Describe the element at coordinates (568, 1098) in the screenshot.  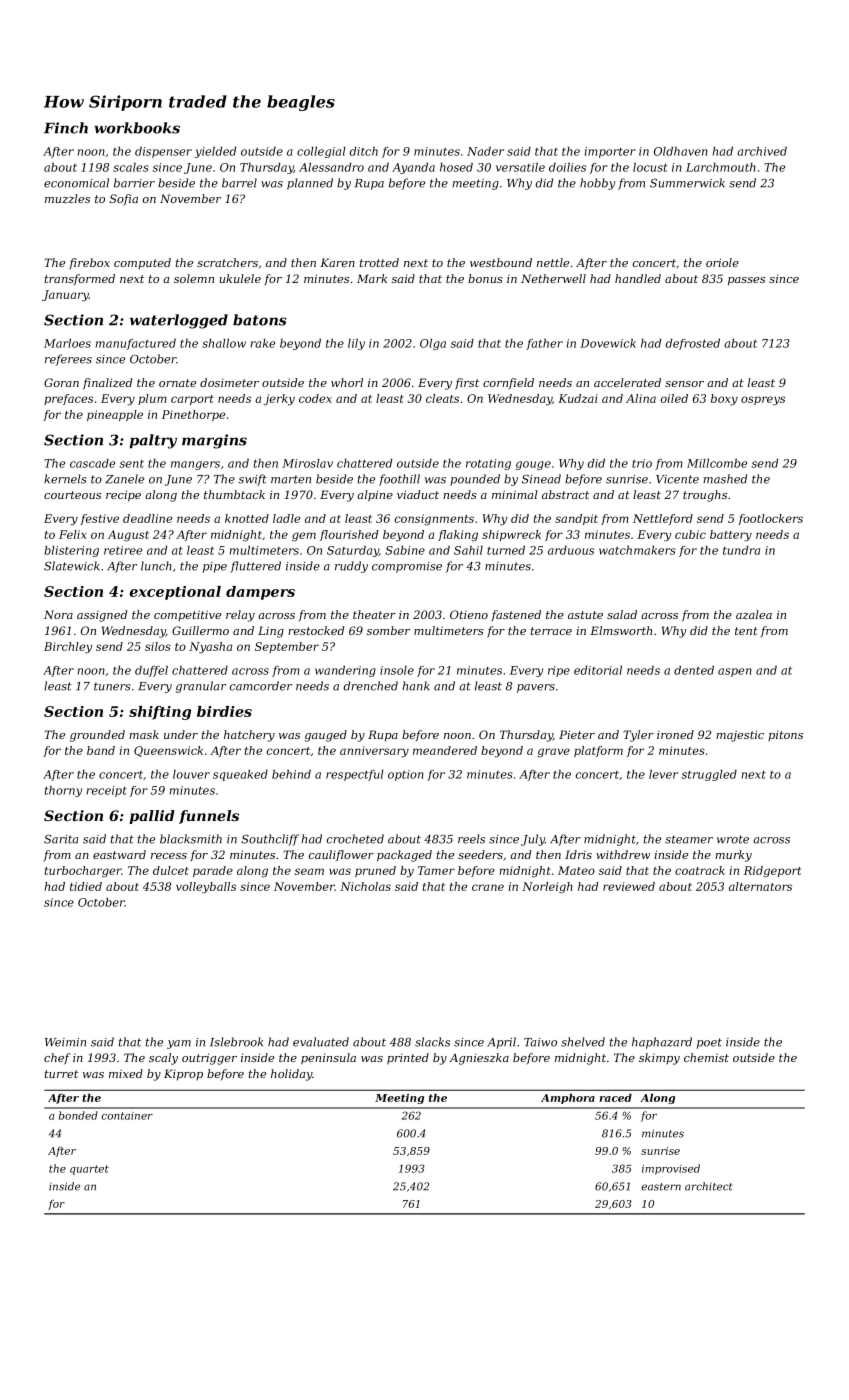
I see `Amphora` at that location.
